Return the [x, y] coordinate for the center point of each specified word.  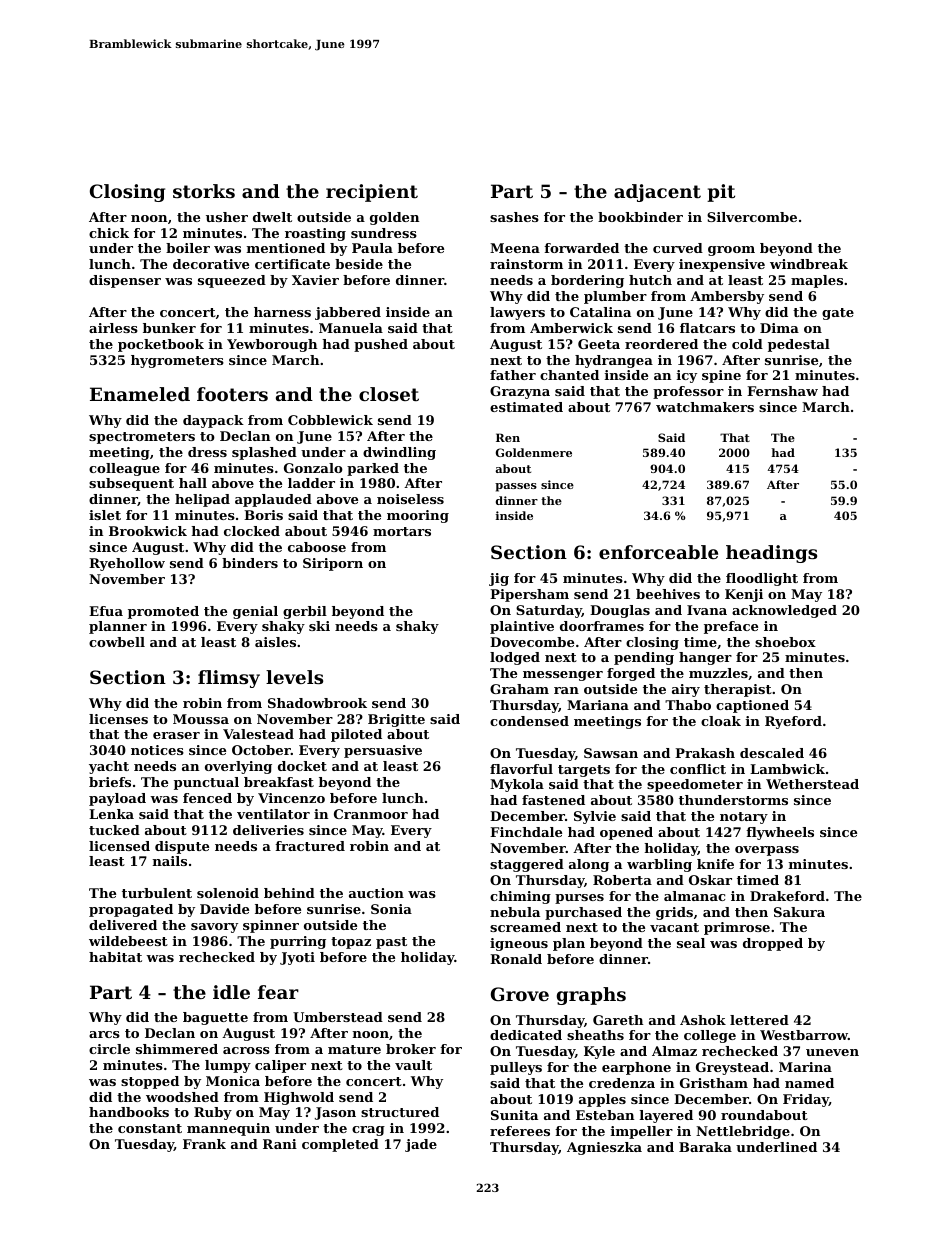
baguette [215, 1018]
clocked [252, 531]
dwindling [399, 453]
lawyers [517, 313]
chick [109, 233]
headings [771, 554]
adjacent [657, 193]
